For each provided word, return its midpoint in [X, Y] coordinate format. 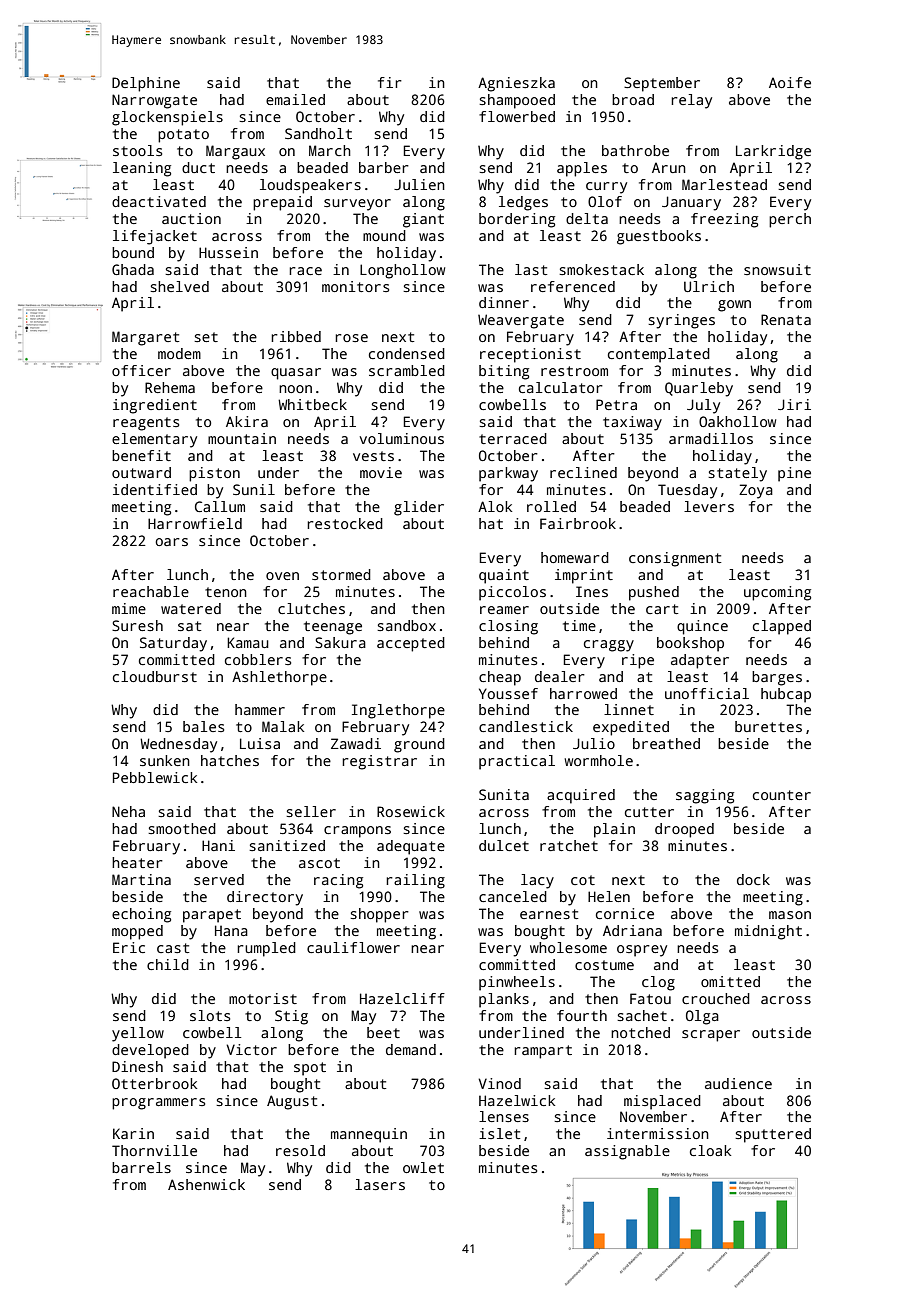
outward [141, 472]
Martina [141, 879]
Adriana [632, 930]
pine [794, 474]
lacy [537, 881]
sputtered [773, 1135]
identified [155, 489]
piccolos [512, 593]
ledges [523, 203]
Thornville [154, 1150]
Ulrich [709, 286]
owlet [423, 1167]
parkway [508, 474]
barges [777, 678]
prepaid [282, 203]
